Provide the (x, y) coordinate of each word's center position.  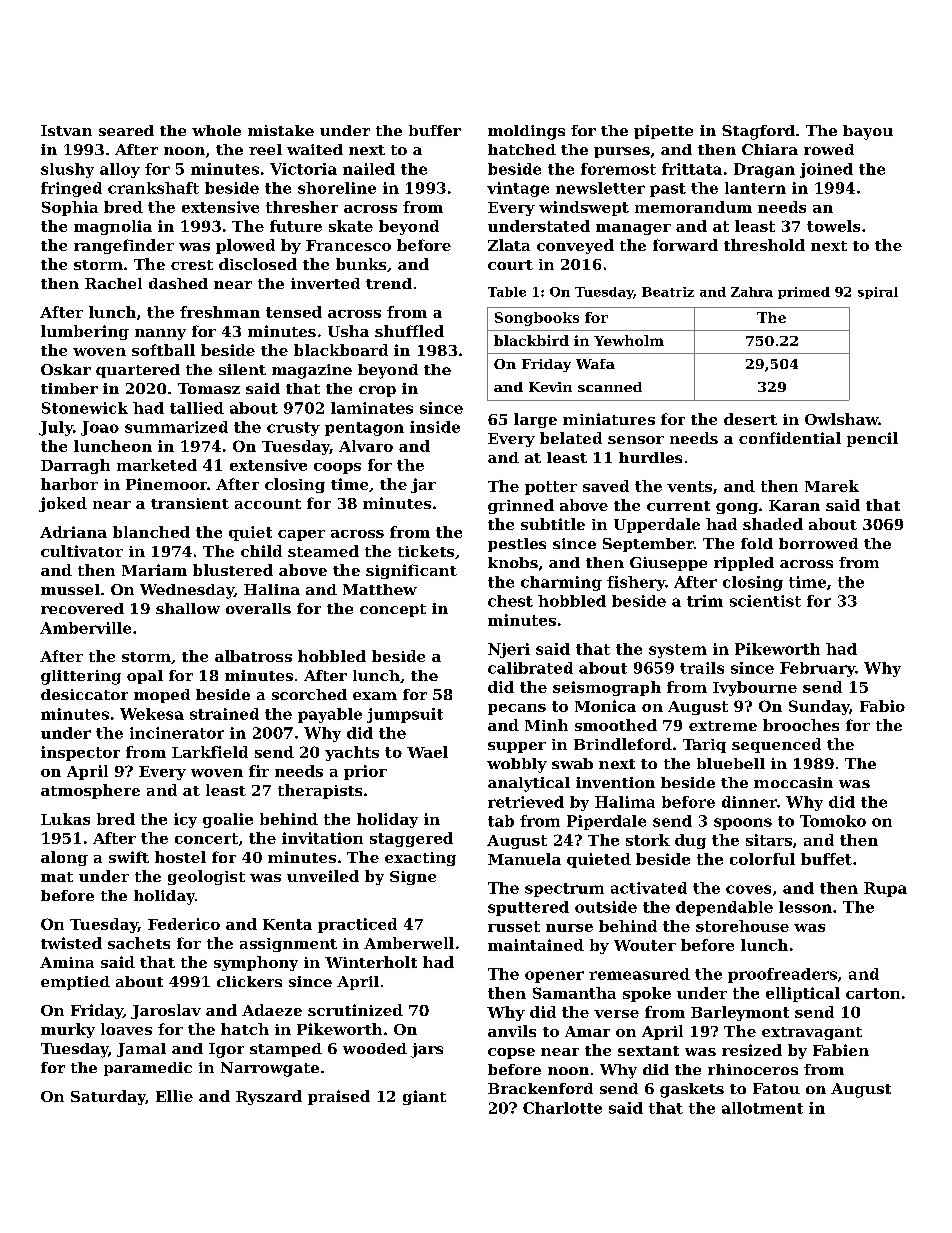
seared (126, 130)
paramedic (148, 1069)
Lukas (65, 819)
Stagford (758, 132)
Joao (100, 428)
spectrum (564, 890)
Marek (832, 486)
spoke (647, 994)
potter (551, 488)
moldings (526, 132)
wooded (375, 1048)
